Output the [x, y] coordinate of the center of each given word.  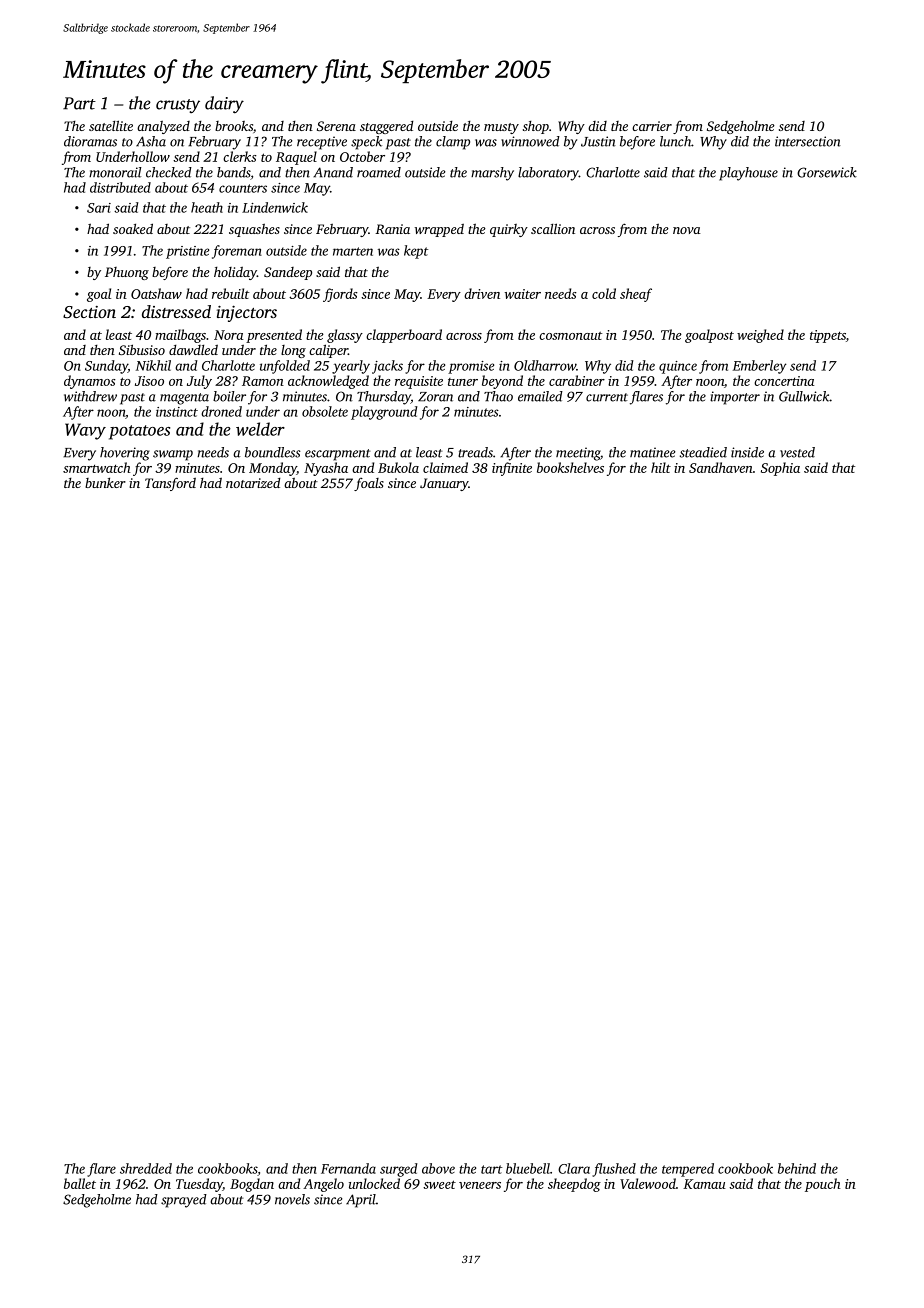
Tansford [170, 484]
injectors [247, 313]
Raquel [296, 158]
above [438, 1168]
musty [501, 128]
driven [482, 293]
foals [369, 484]
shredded [146, 1168]
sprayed [184, 1201]
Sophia [780, 469]
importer [735, 398]
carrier [652, 126]
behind [797, 1168]
